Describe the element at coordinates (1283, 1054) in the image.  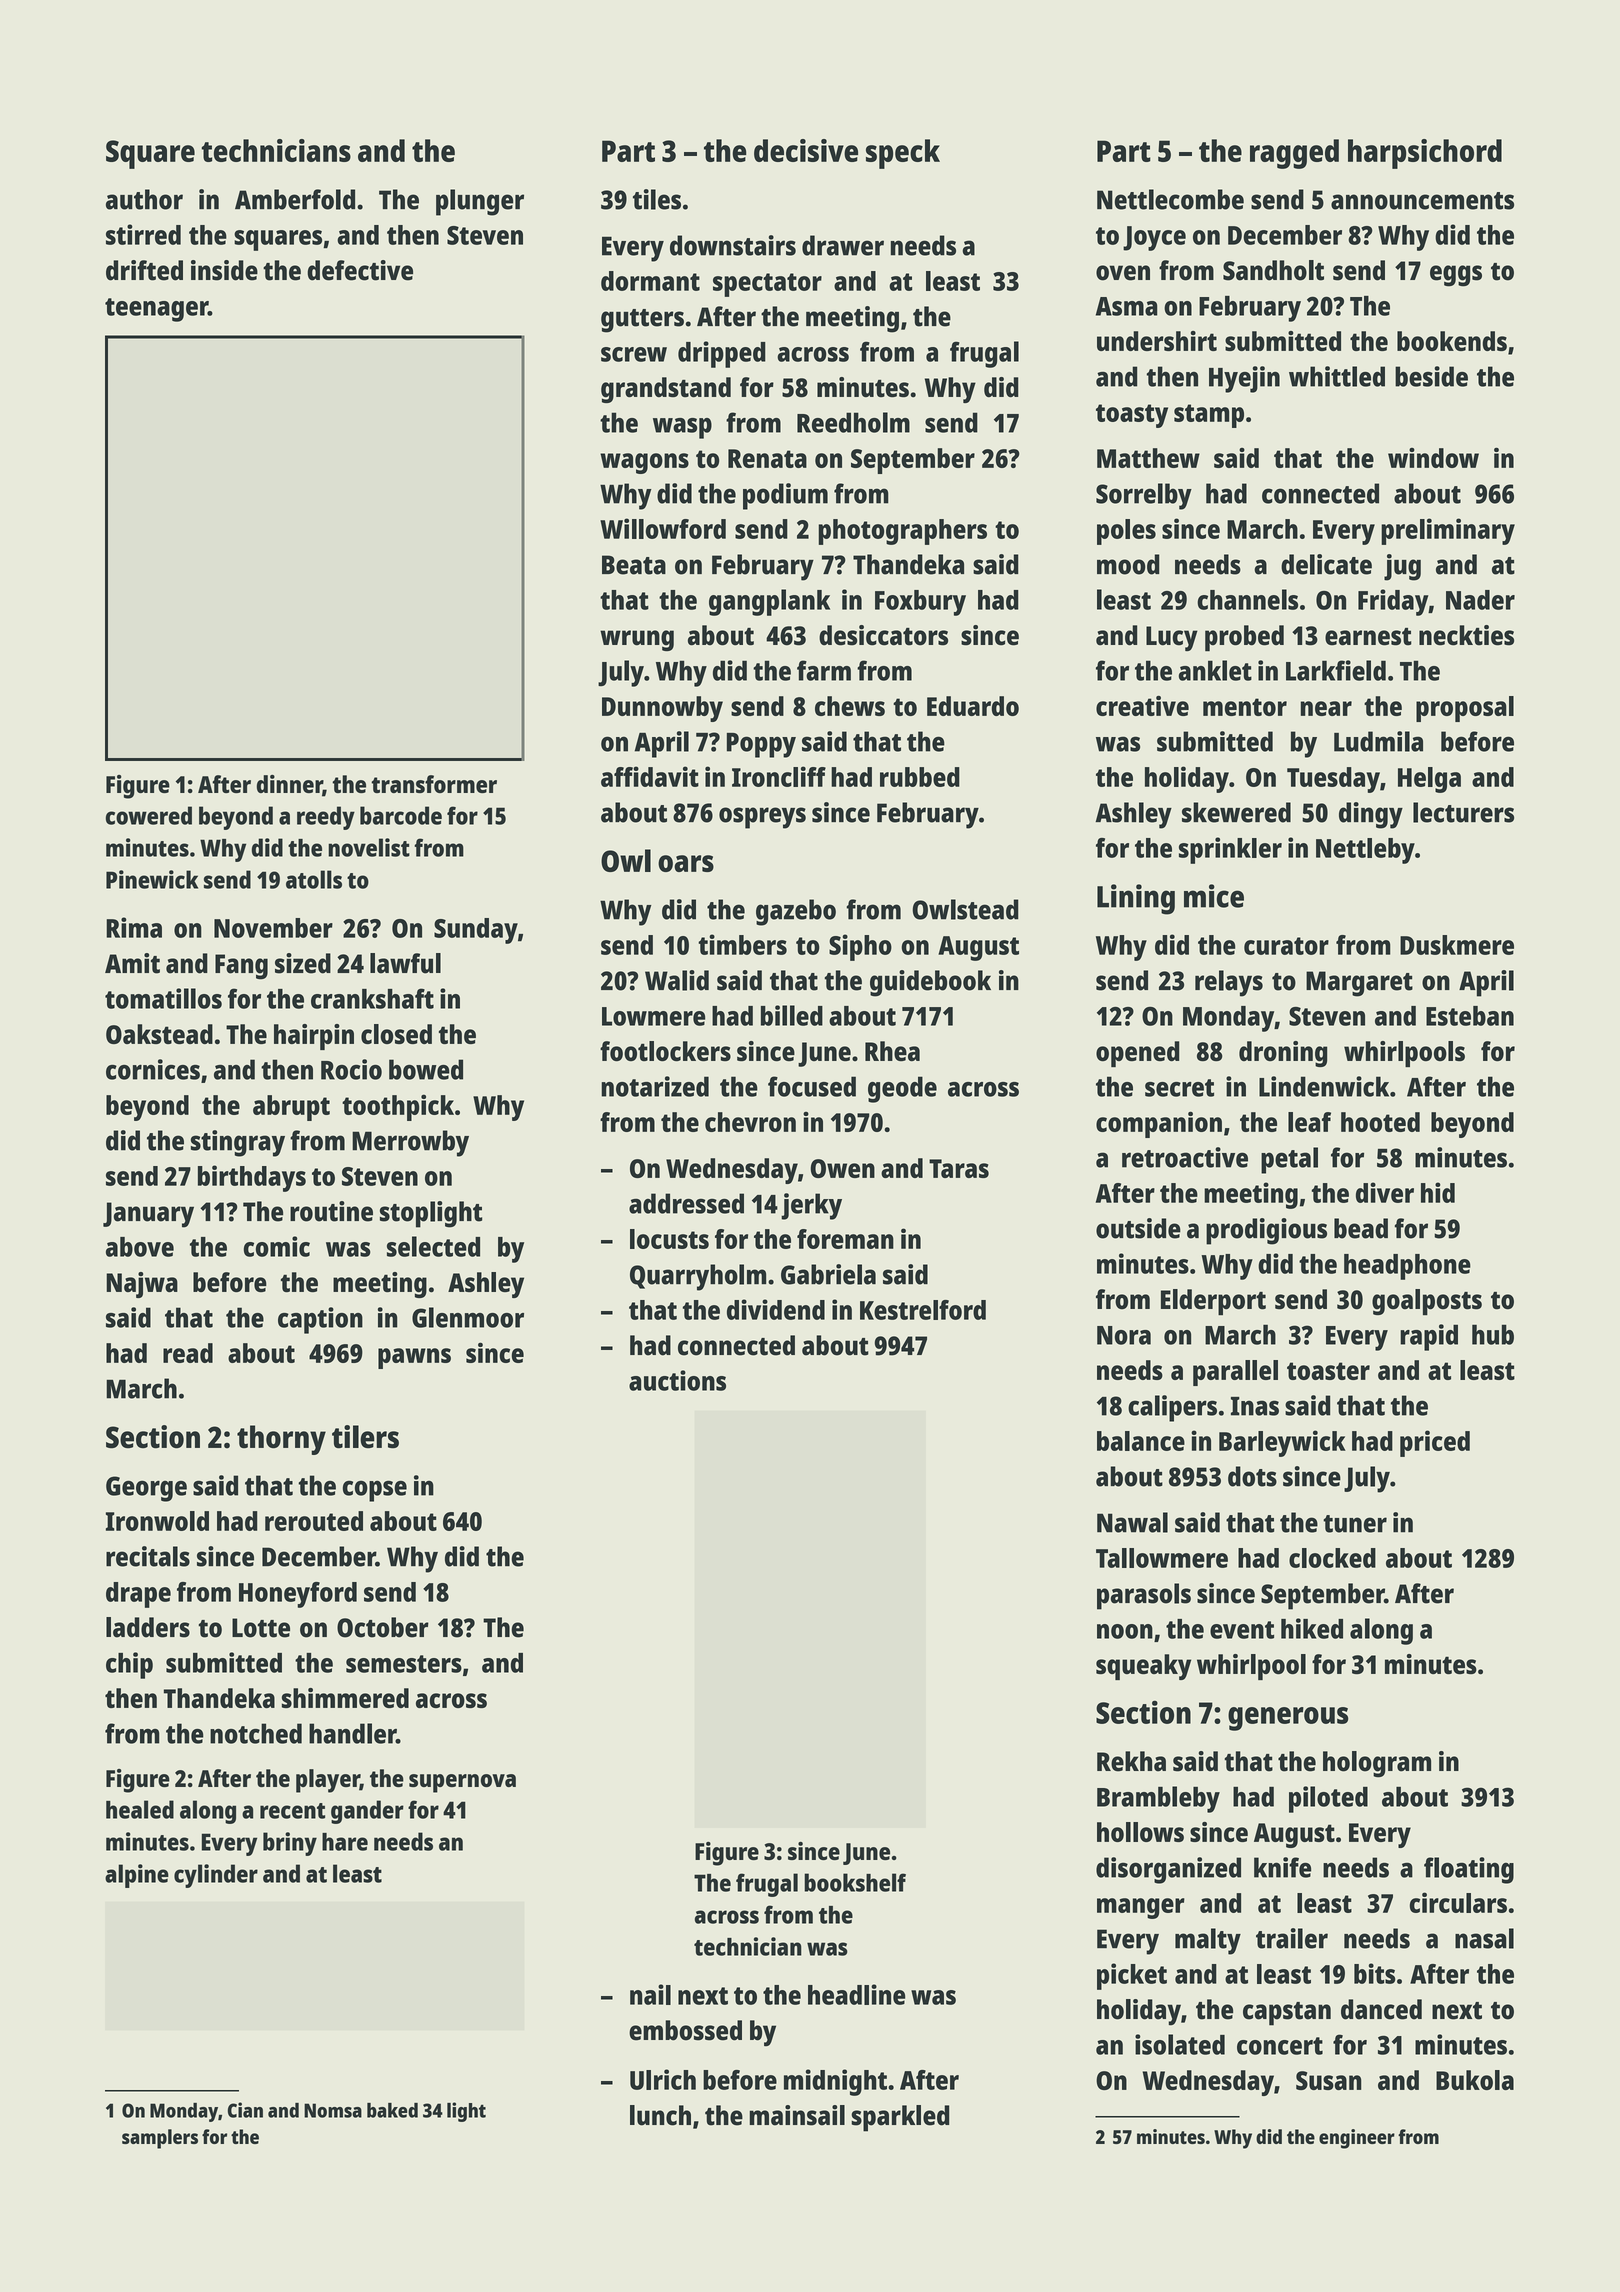
I see `droning` at that location.
